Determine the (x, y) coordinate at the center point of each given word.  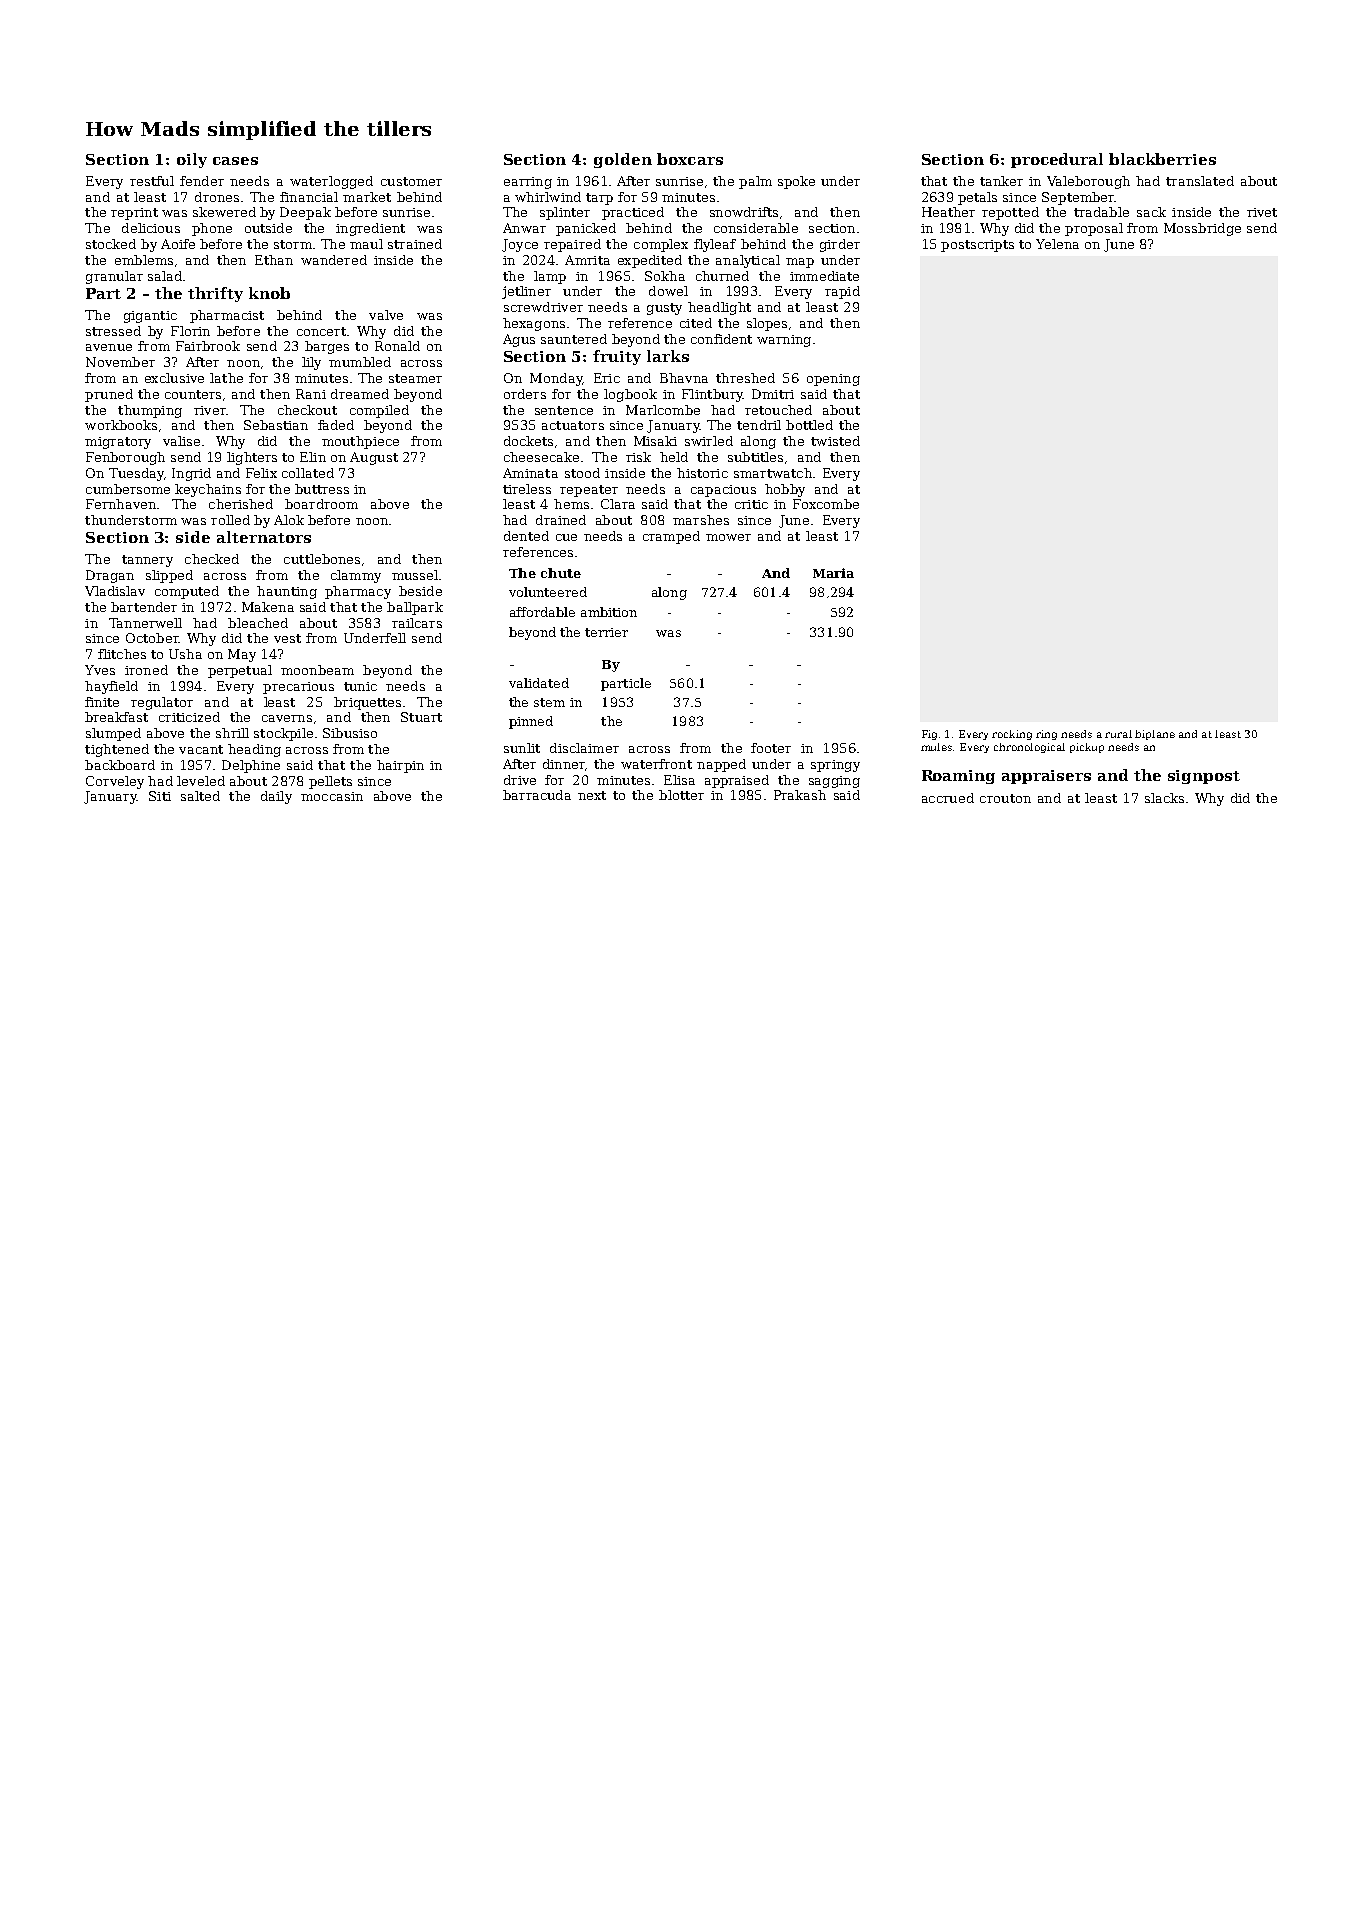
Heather (948, 212)
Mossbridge (1202, 229)
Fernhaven (121, 504)
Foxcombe (826, 504)
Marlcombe (663, 410)
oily (192, 160)
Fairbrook (208, 346)
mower (728, 537)
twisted (835, 441)
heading (254, 750)
